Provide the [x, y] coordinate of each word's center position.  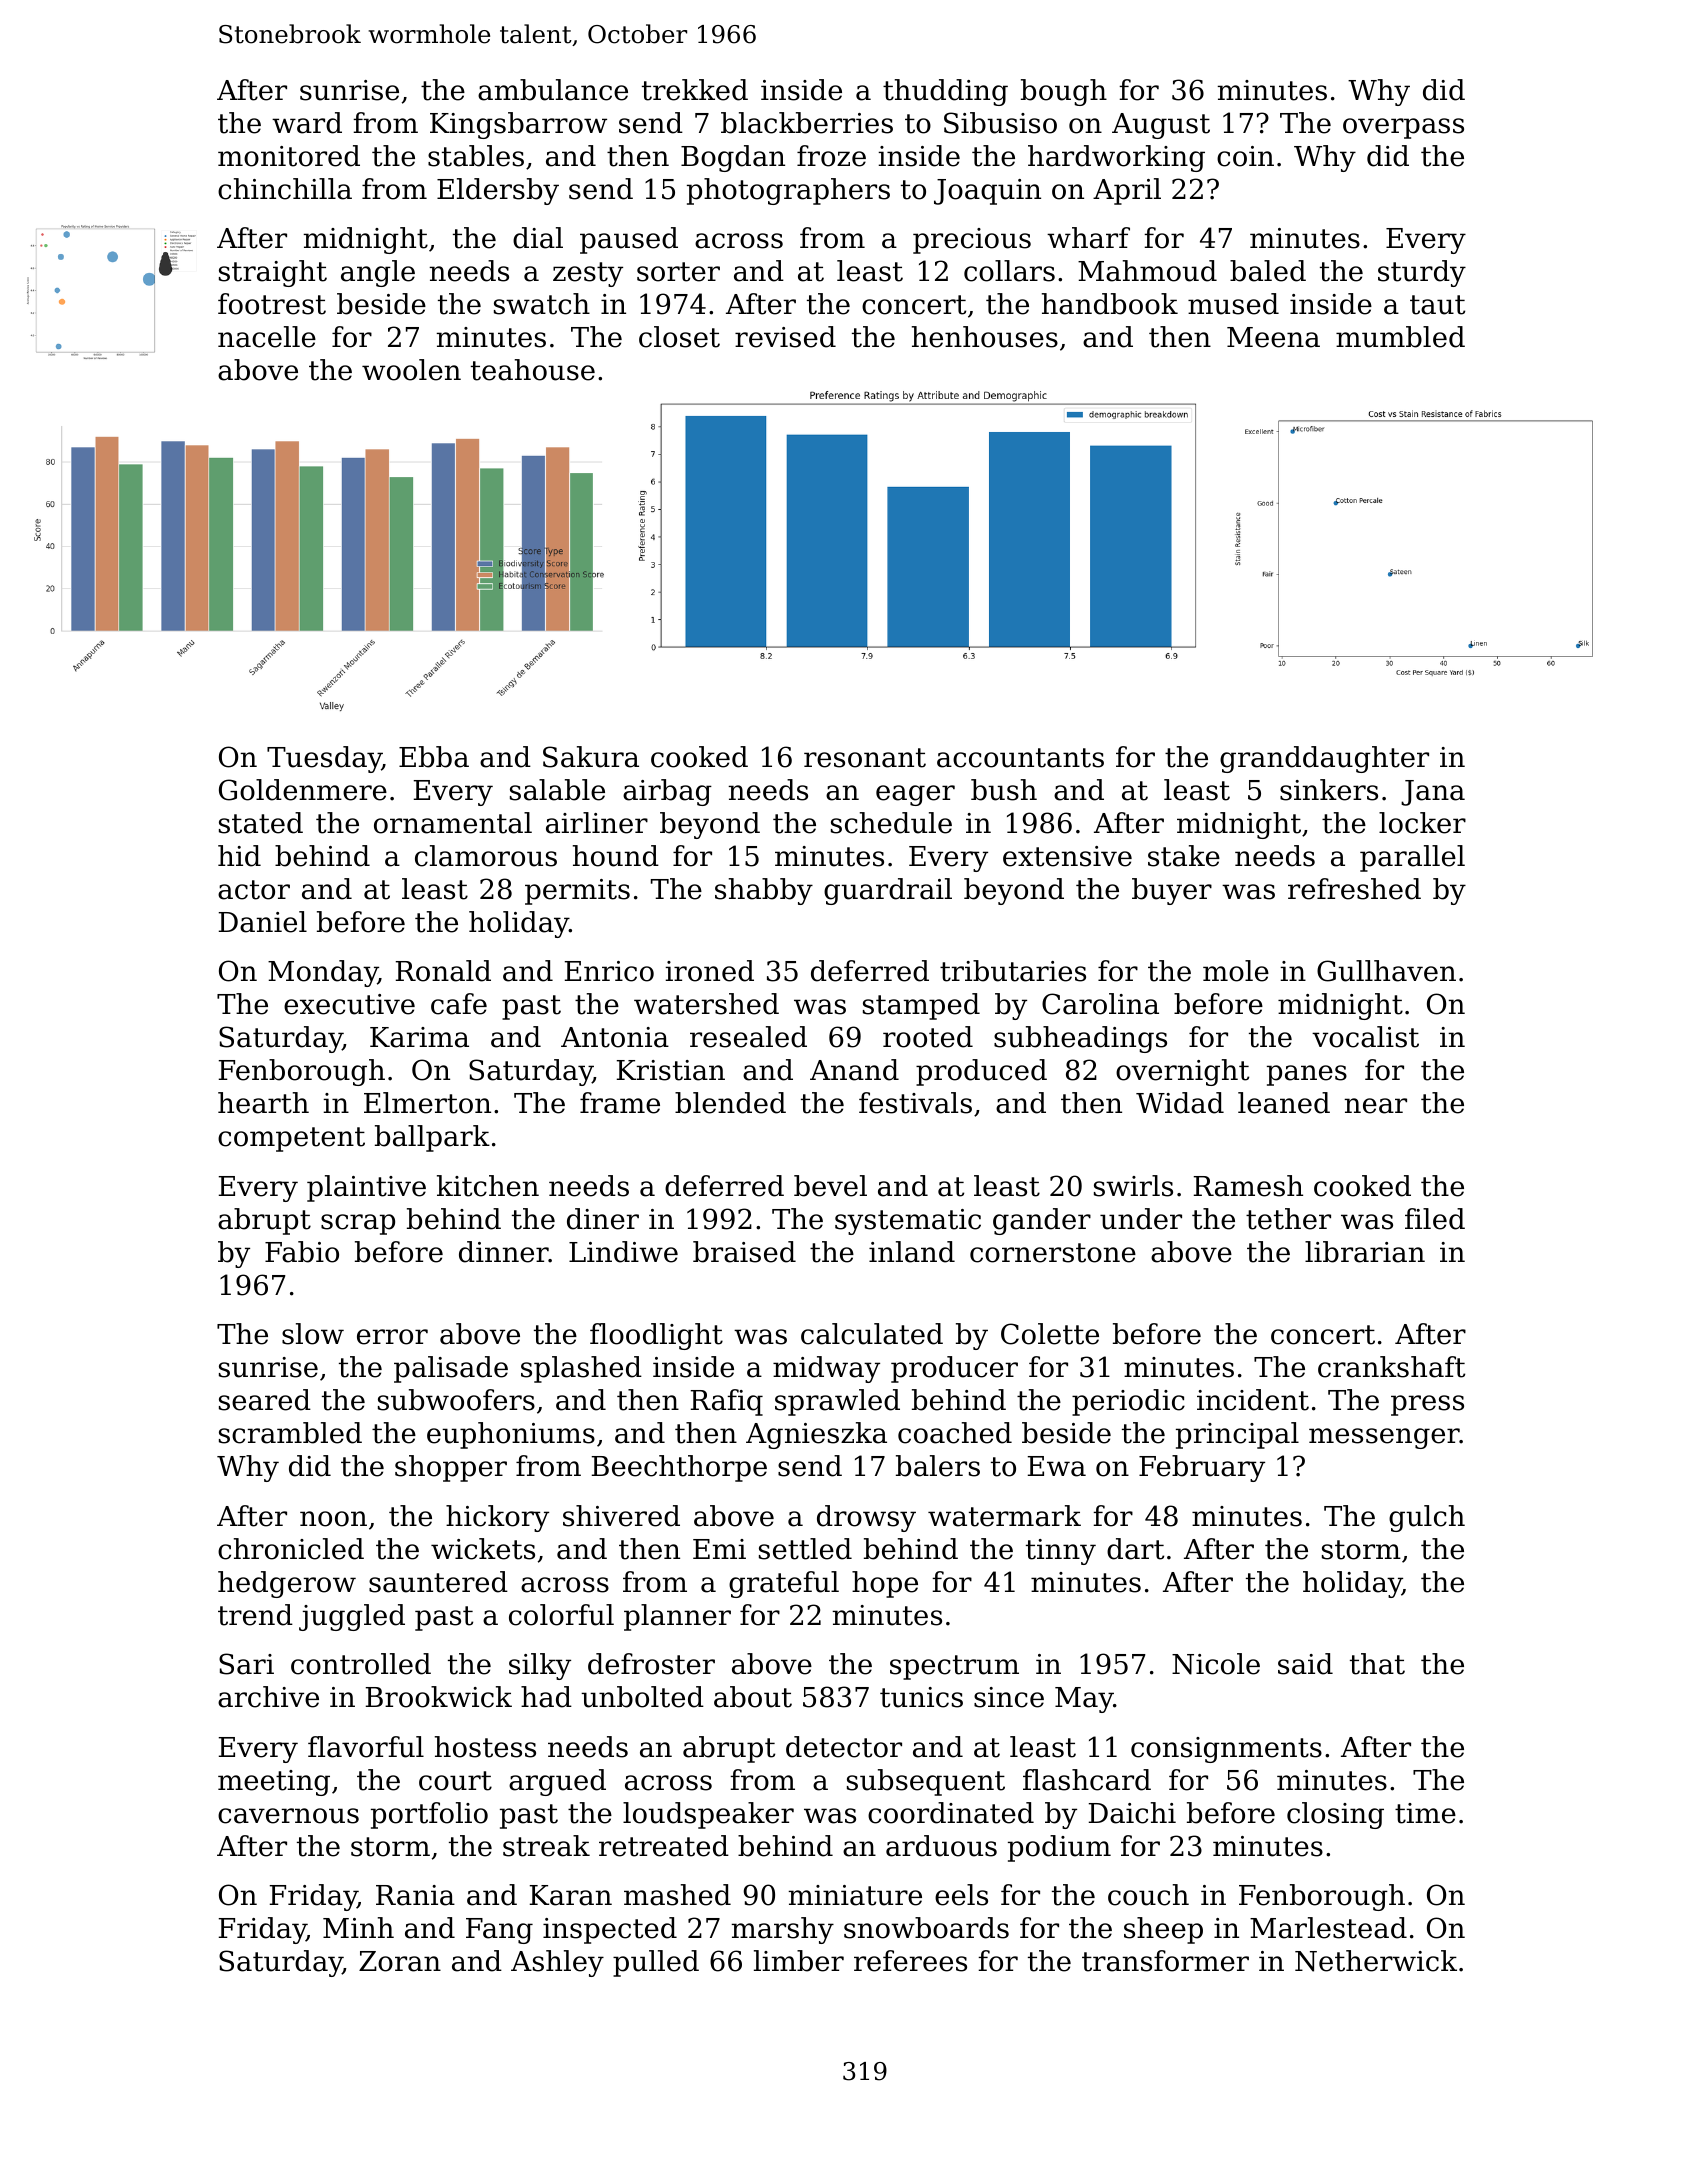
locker [1422, 823]
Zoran [400, 1961]
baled [1268, 271]
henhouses [985, 337]
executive [349, 1004]
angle [378, 273]
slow [313, 1334]
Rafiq [727, 1402]
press [1427, 1405]
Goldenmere [303, 790]
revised [785, 337]
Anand [854, 1070]
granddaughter [1324, 759]
